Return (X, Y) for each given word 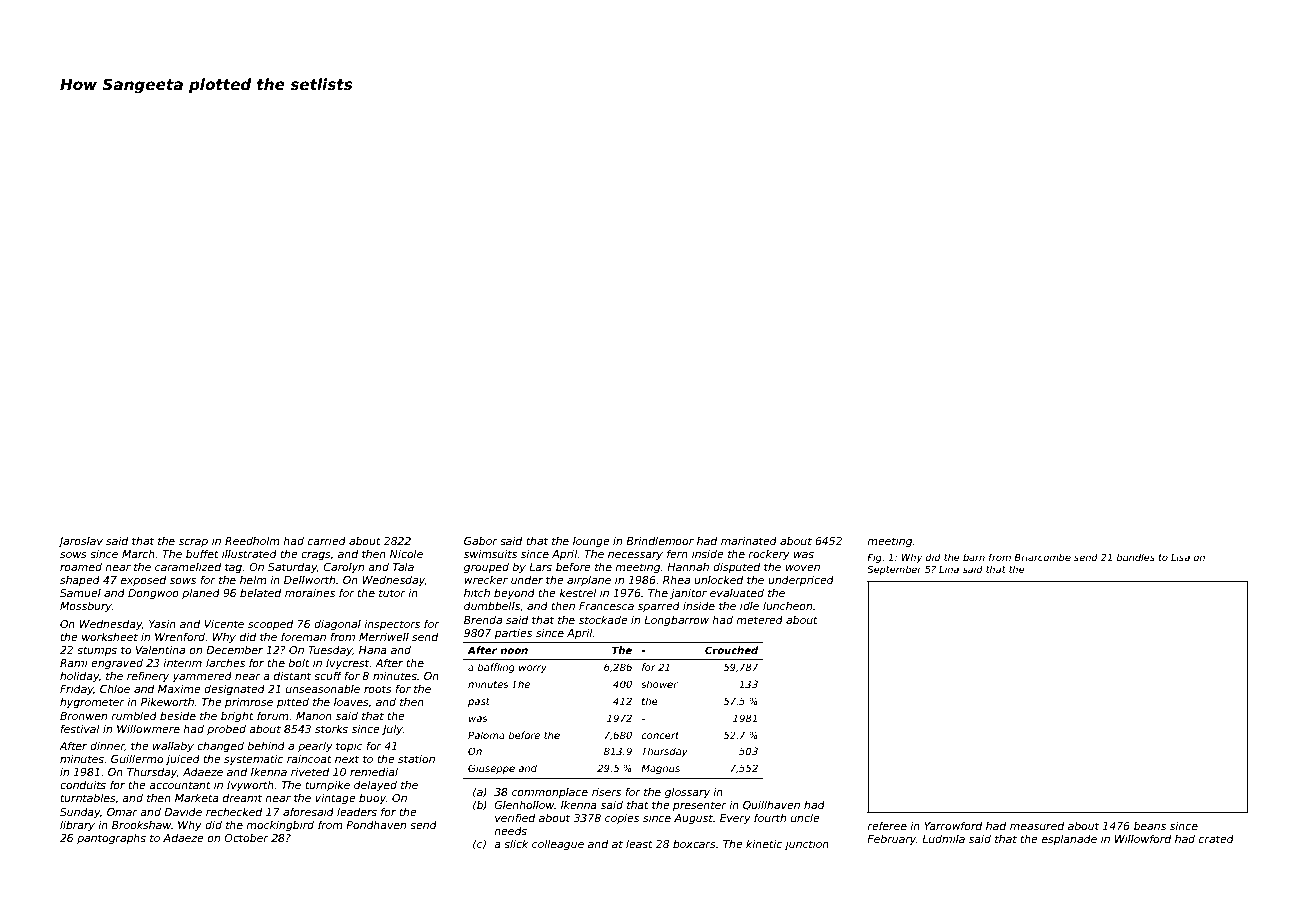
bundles (1135, 557)
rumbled (134, 715)
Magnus (660, 769)
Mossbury (86, 607)
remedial (374, 771)
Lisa (1180, 557)
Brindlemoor (660, 540)
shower (659, 684)
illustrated (249, 554)
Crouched (731, 650)
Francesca (606, 606)
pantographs (111, 839)
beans (1150, 826)
